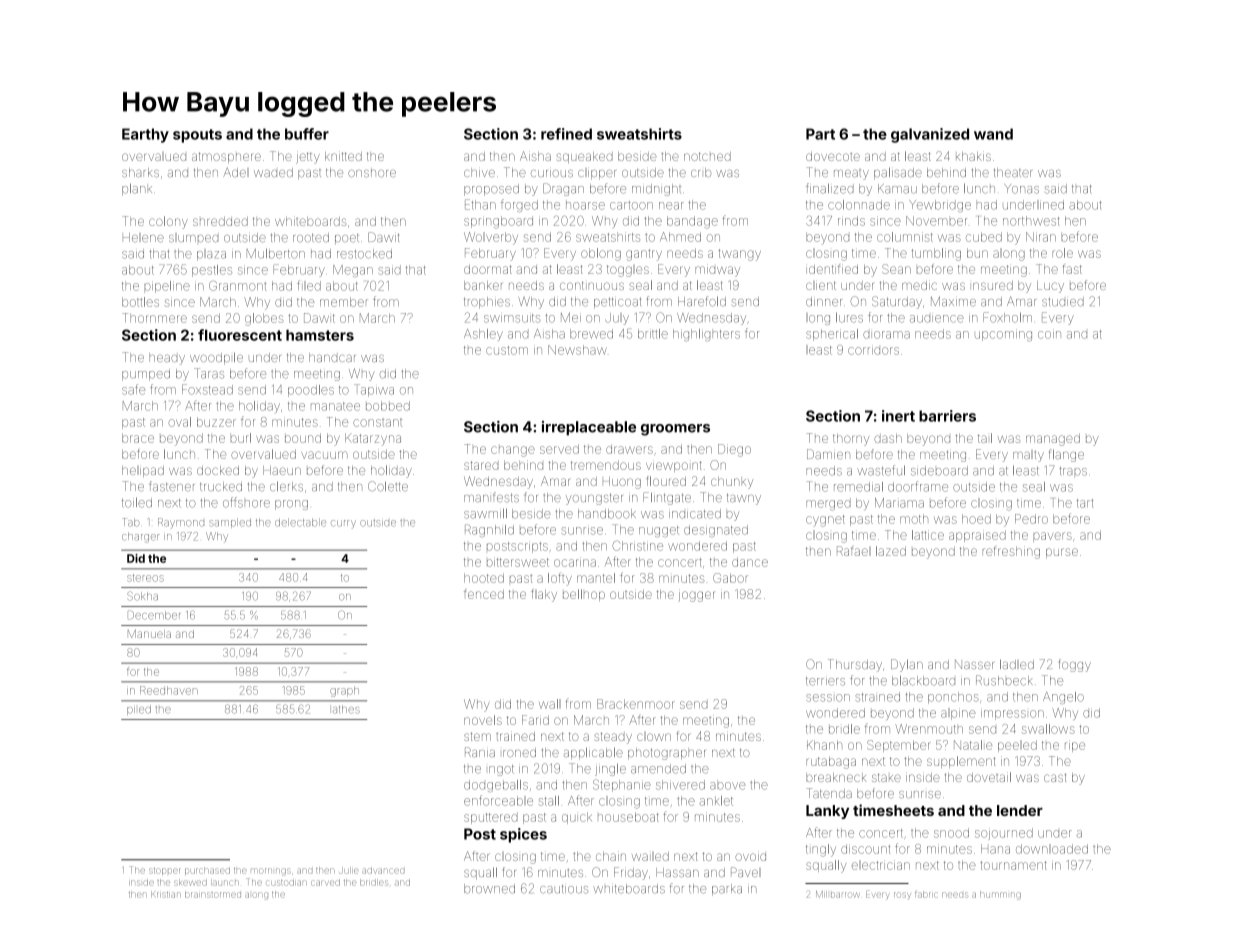  What do you see at coordinates (154, 615) in the image?
I see `December` at bounding box center [154, 615].
